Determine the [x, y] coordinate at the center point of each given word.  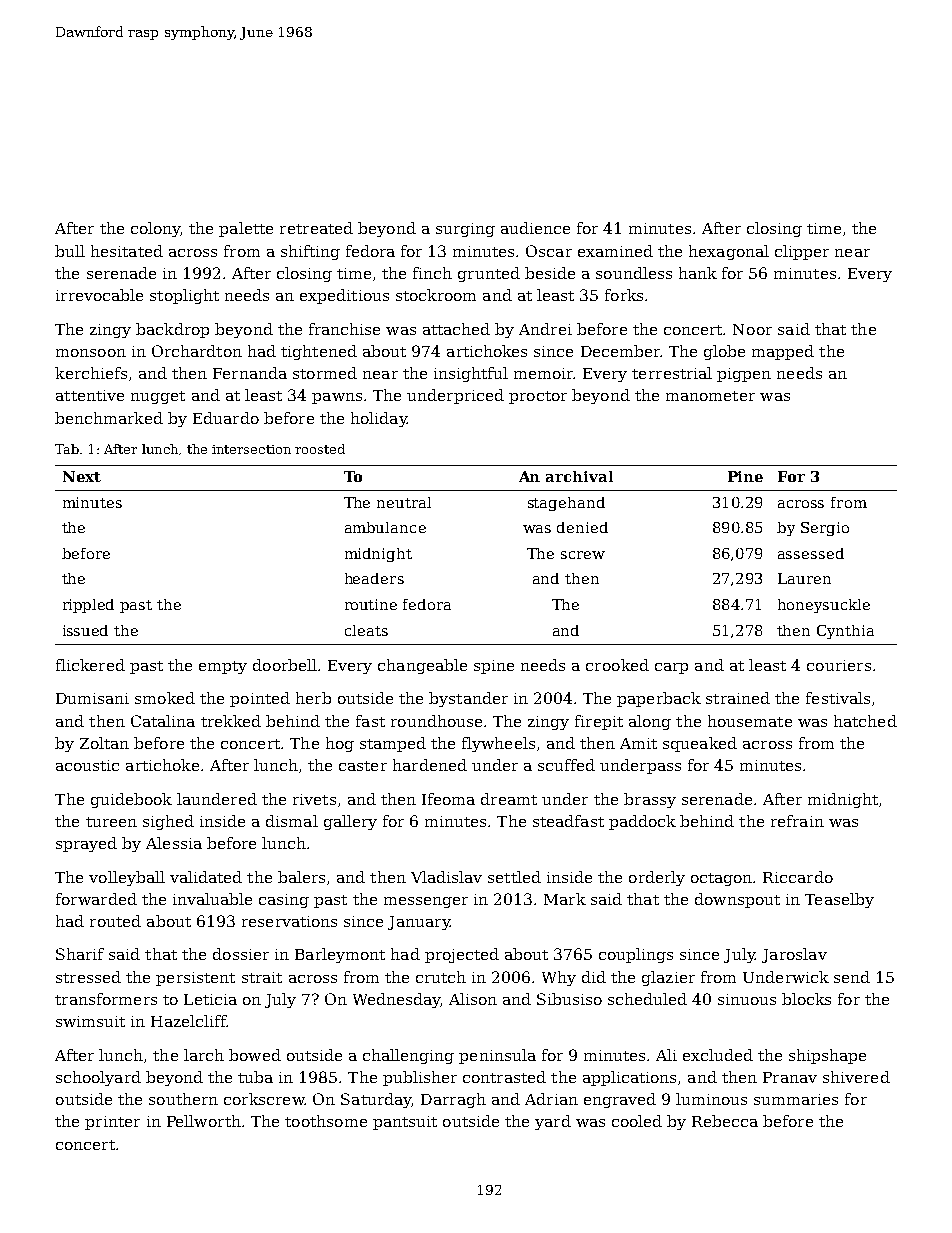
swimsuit [90, 1021]
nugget [158, 397]
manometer [710, 396]
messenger [426, 902]
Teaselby [839, 900]
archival [579, 476]
